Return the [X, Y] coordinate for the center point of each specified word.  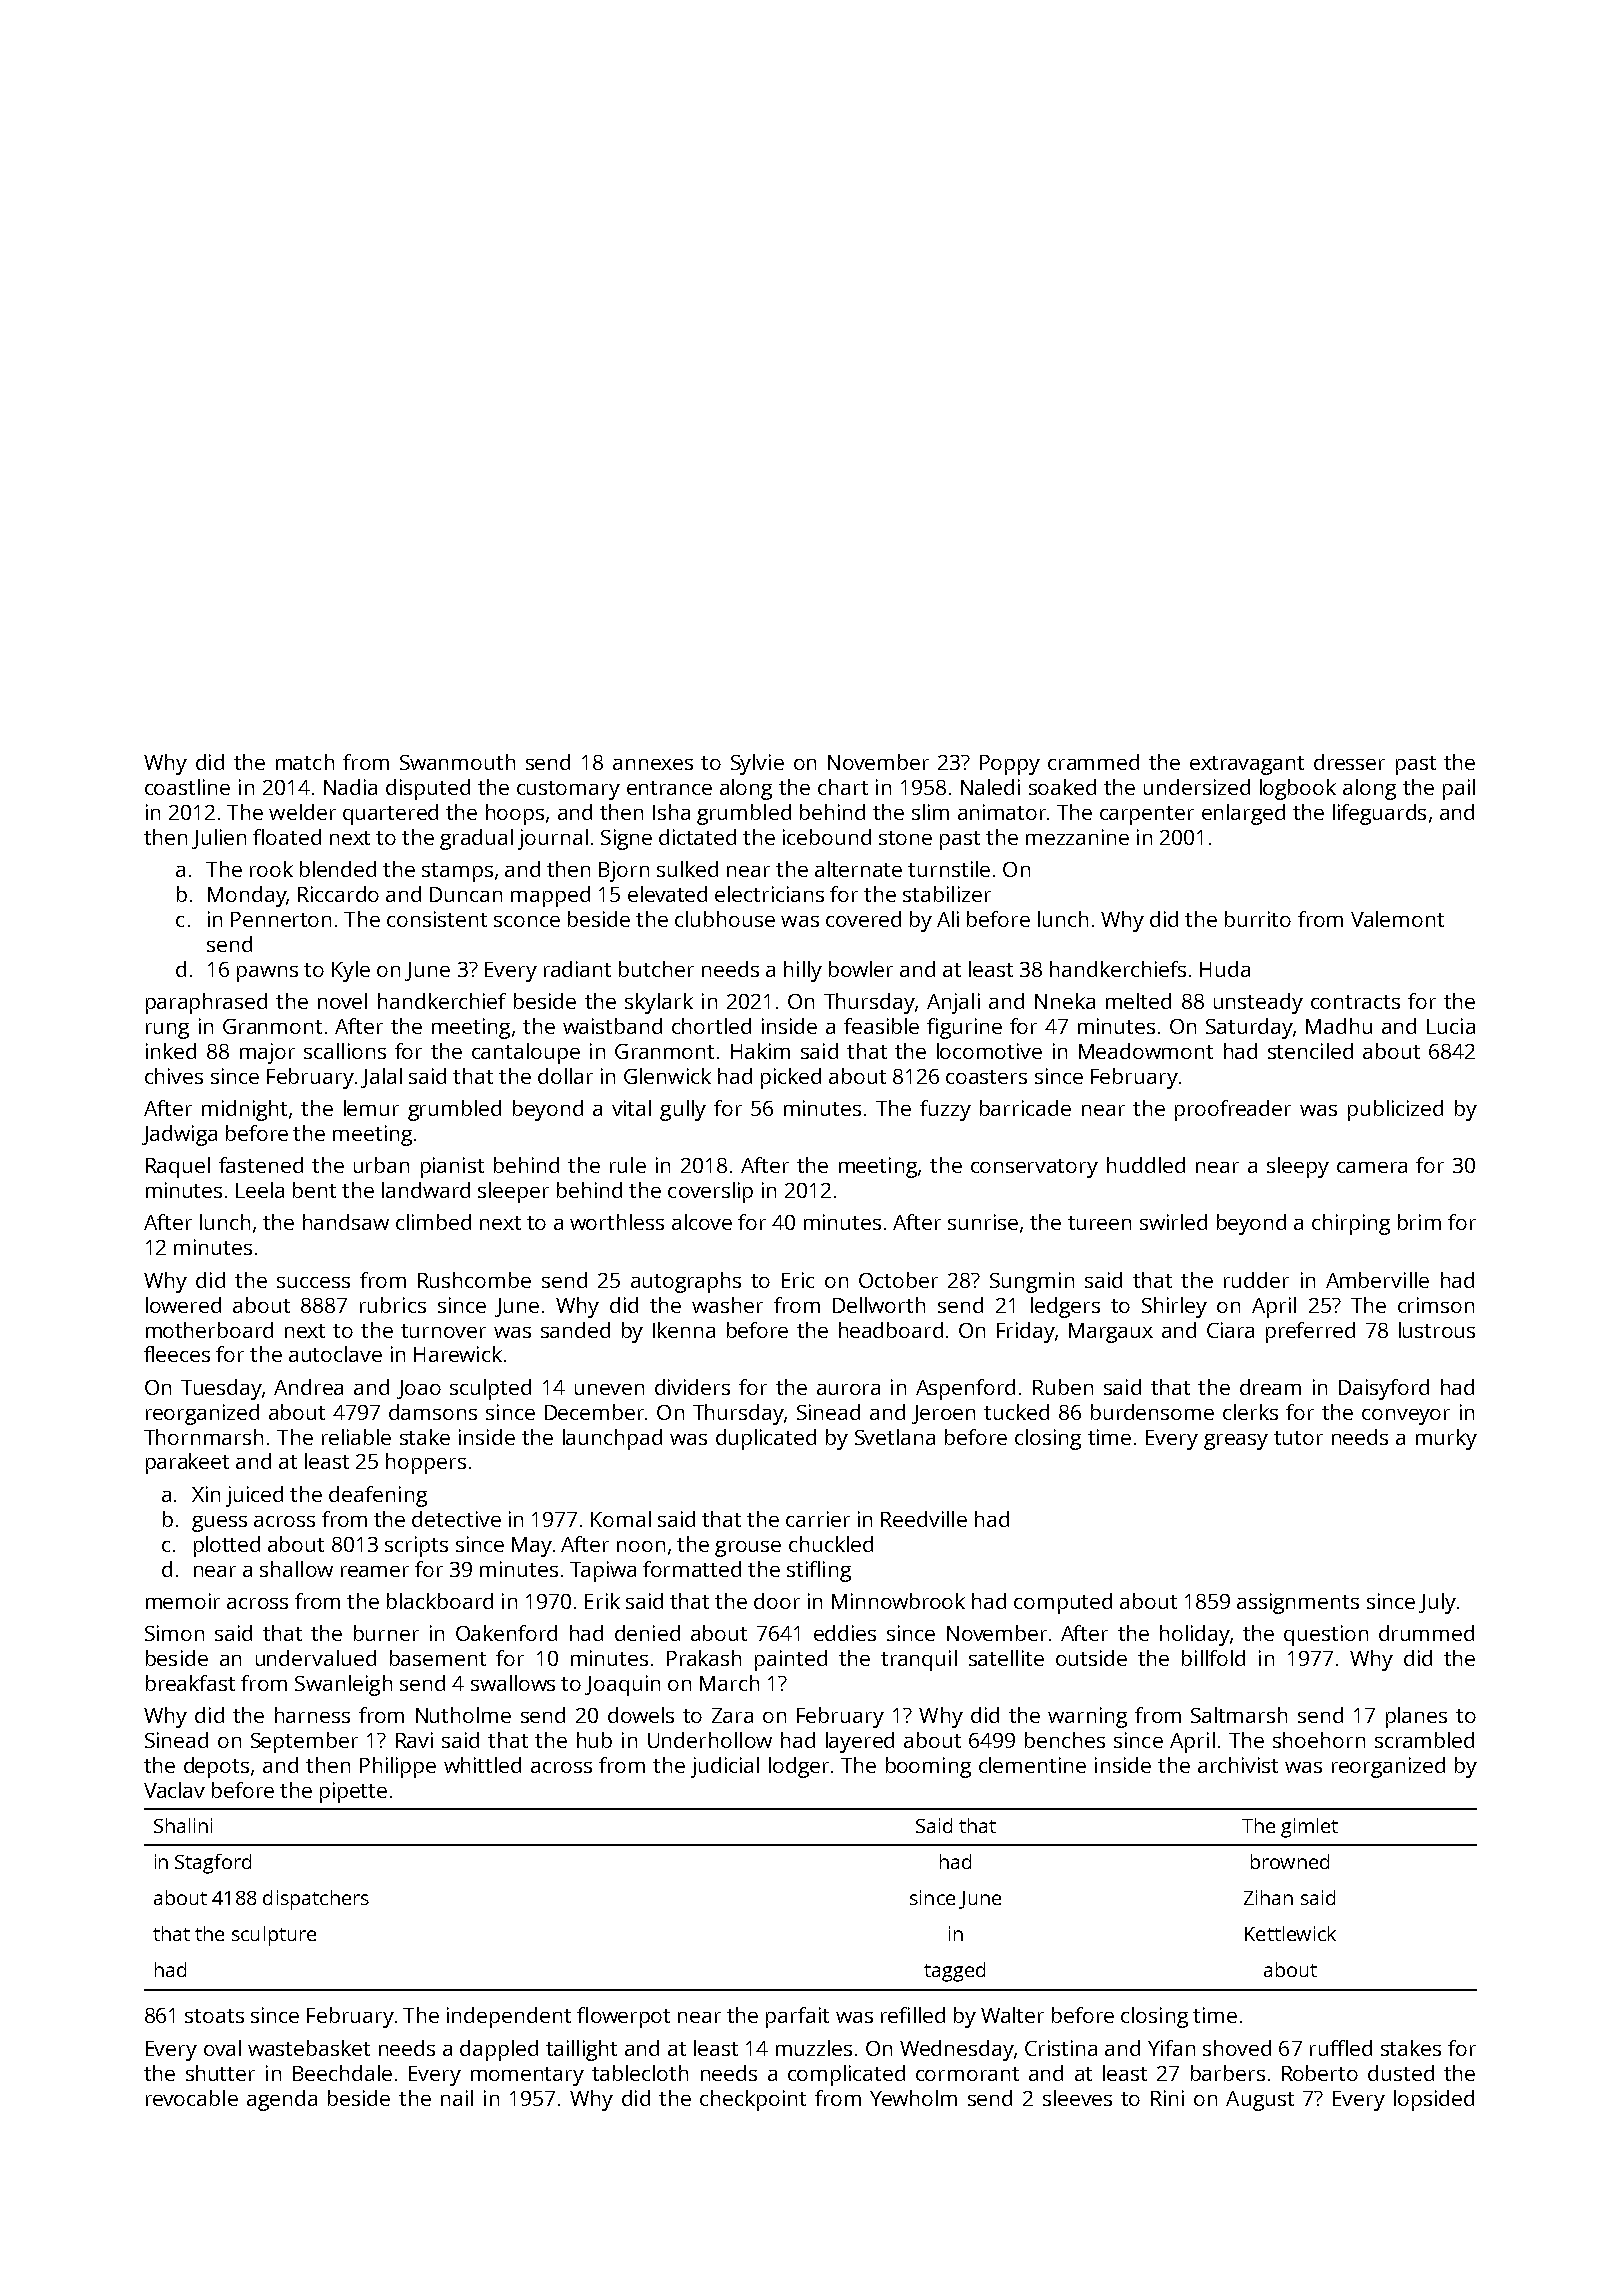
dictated [697, 837]
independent [509, 2017]
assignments [1298, 1603]
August [1260, 2101]
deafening [378, 1496]
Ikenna [684, 1330]
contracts [1355, 1002]
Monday [247, 896]
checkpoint [753, 2100]
